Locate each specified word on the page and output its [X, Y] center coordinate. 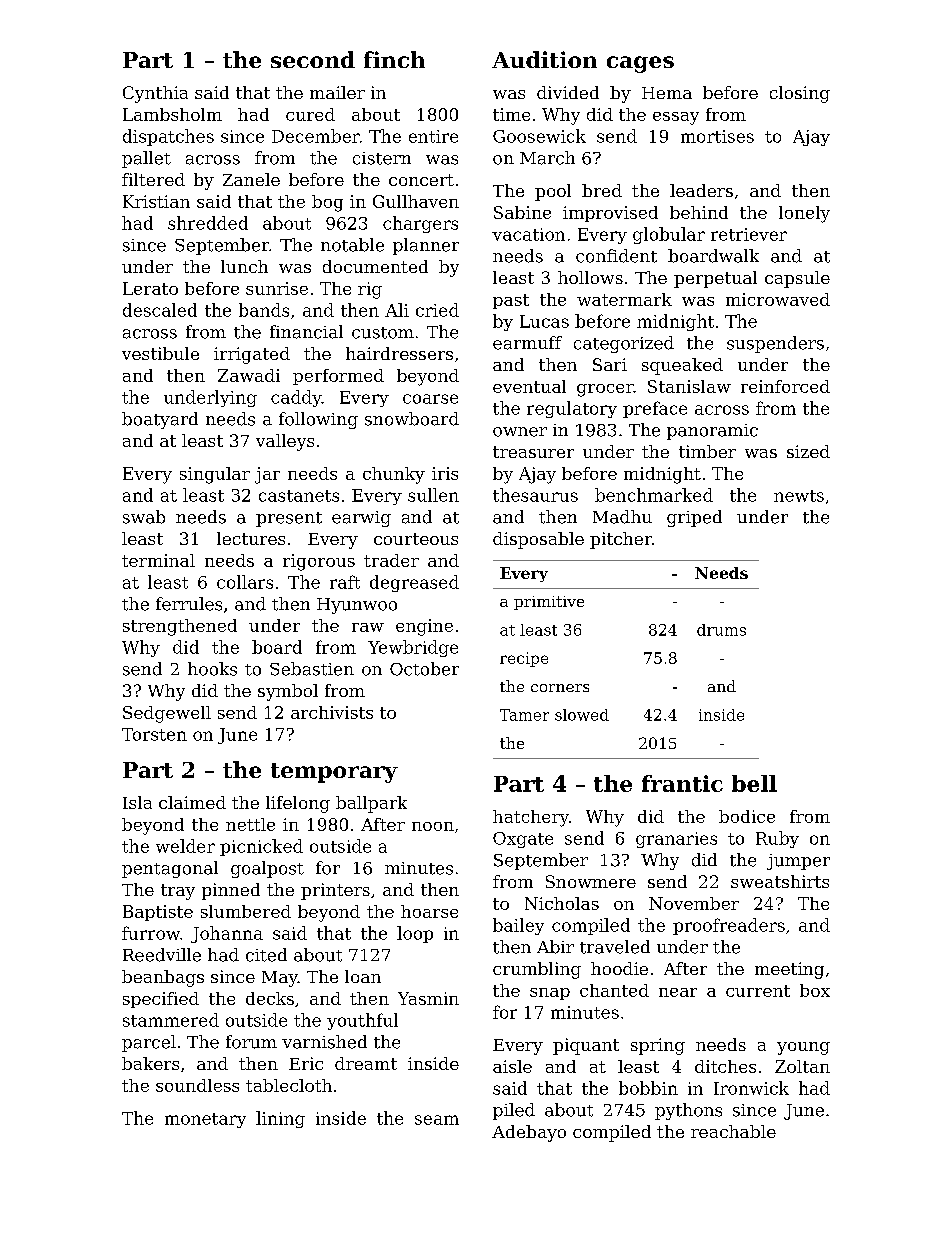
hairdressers [399, 353]
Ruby [777, 839]
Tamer [524, 715]
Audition [544, 59]
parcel [149, 1043]
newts [799, 496]
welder [185, 846]
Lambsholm [172, 114]
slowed [582, 715]
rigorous [319, 562]
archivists [332, 712]
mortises [717, 136]
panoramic [712, 432]
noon [433, 826]
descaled [160, 310]
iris [445, 473]
